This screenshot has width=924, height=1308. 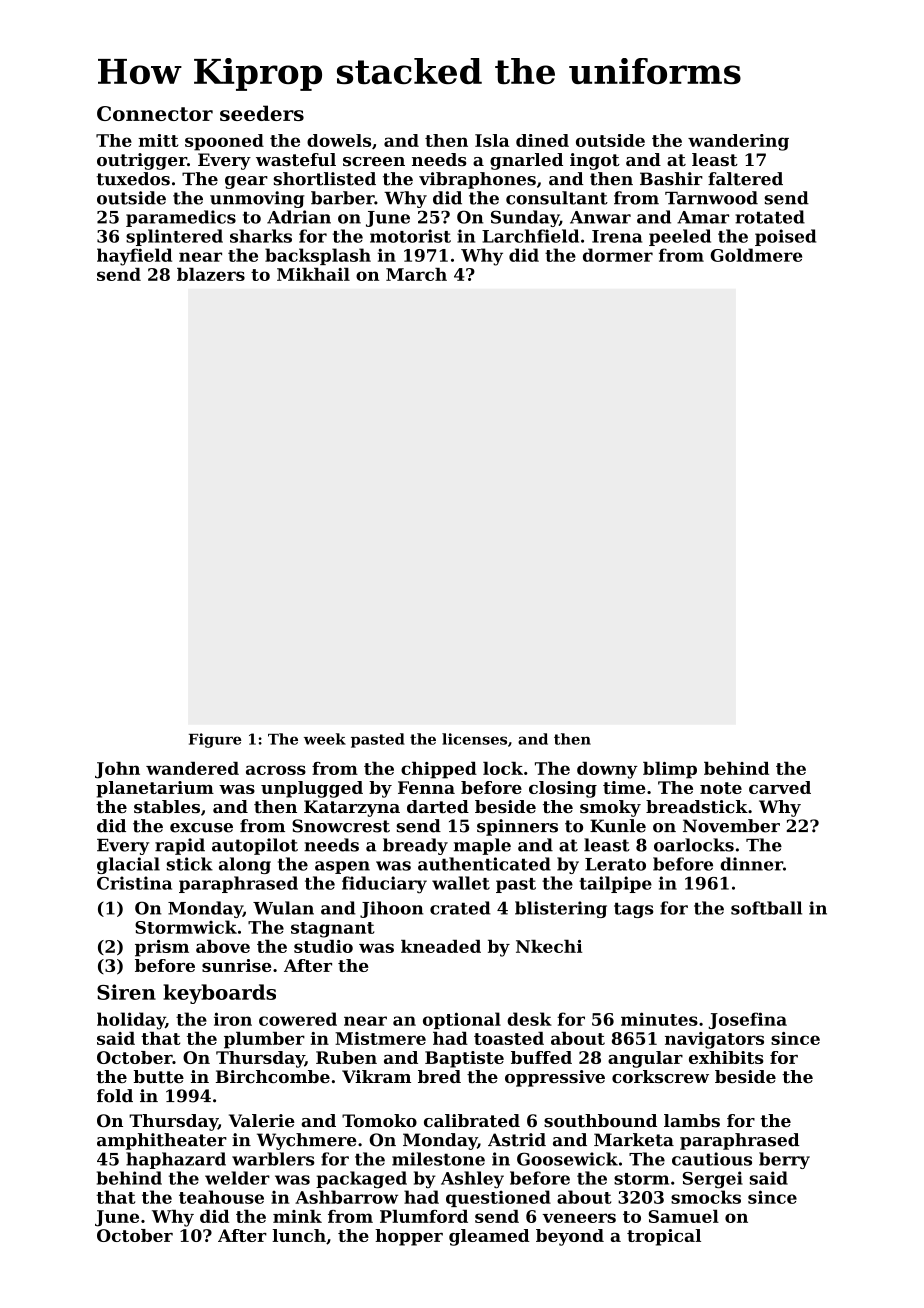 I want to click on berry, so click(x=784, y=1160).
